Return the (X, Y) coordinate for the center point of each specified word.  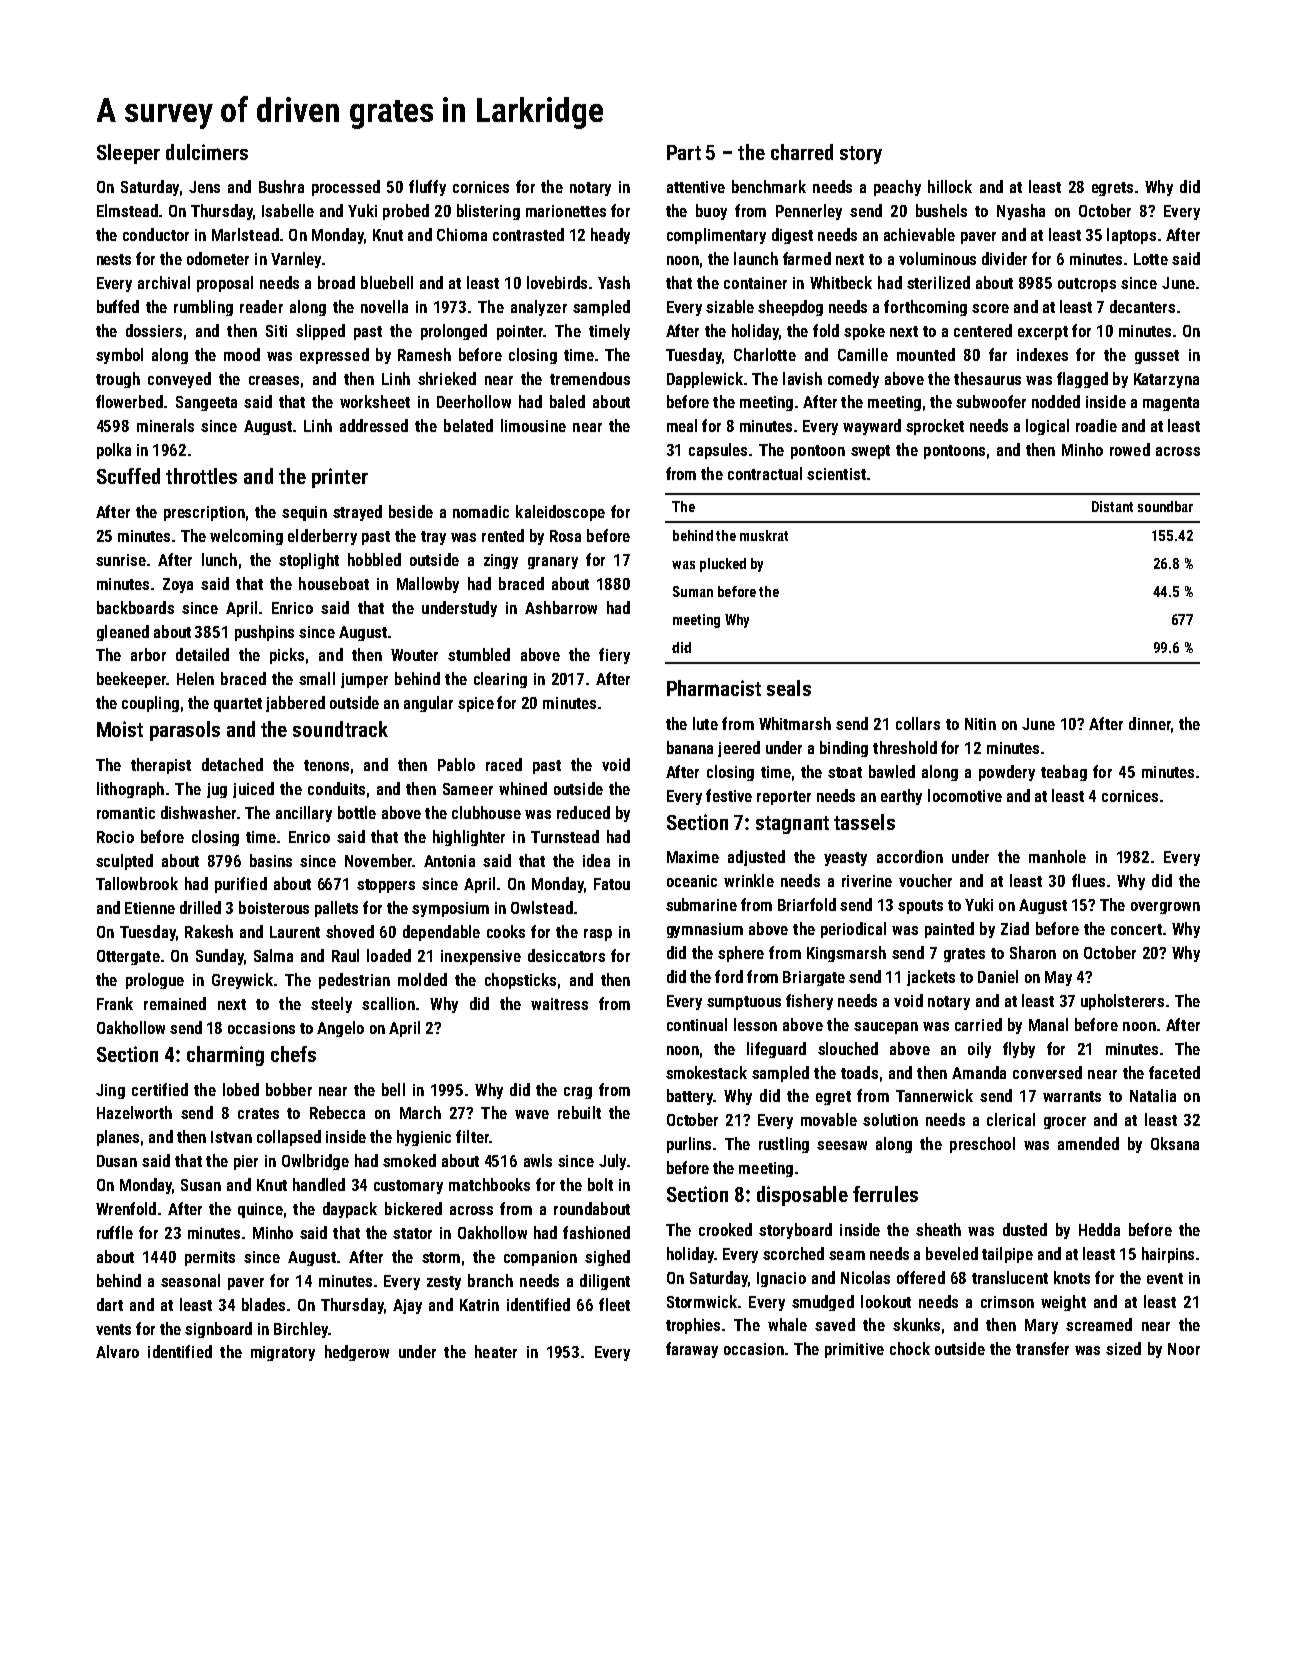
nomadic (481, 511)
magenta (1171, 404)
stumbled (479, 654)
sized (1123, 1348)
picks (287, 656)
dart (110, 1304)
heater (496, 1351)
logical (1047, 427)
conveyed (179, 380)
